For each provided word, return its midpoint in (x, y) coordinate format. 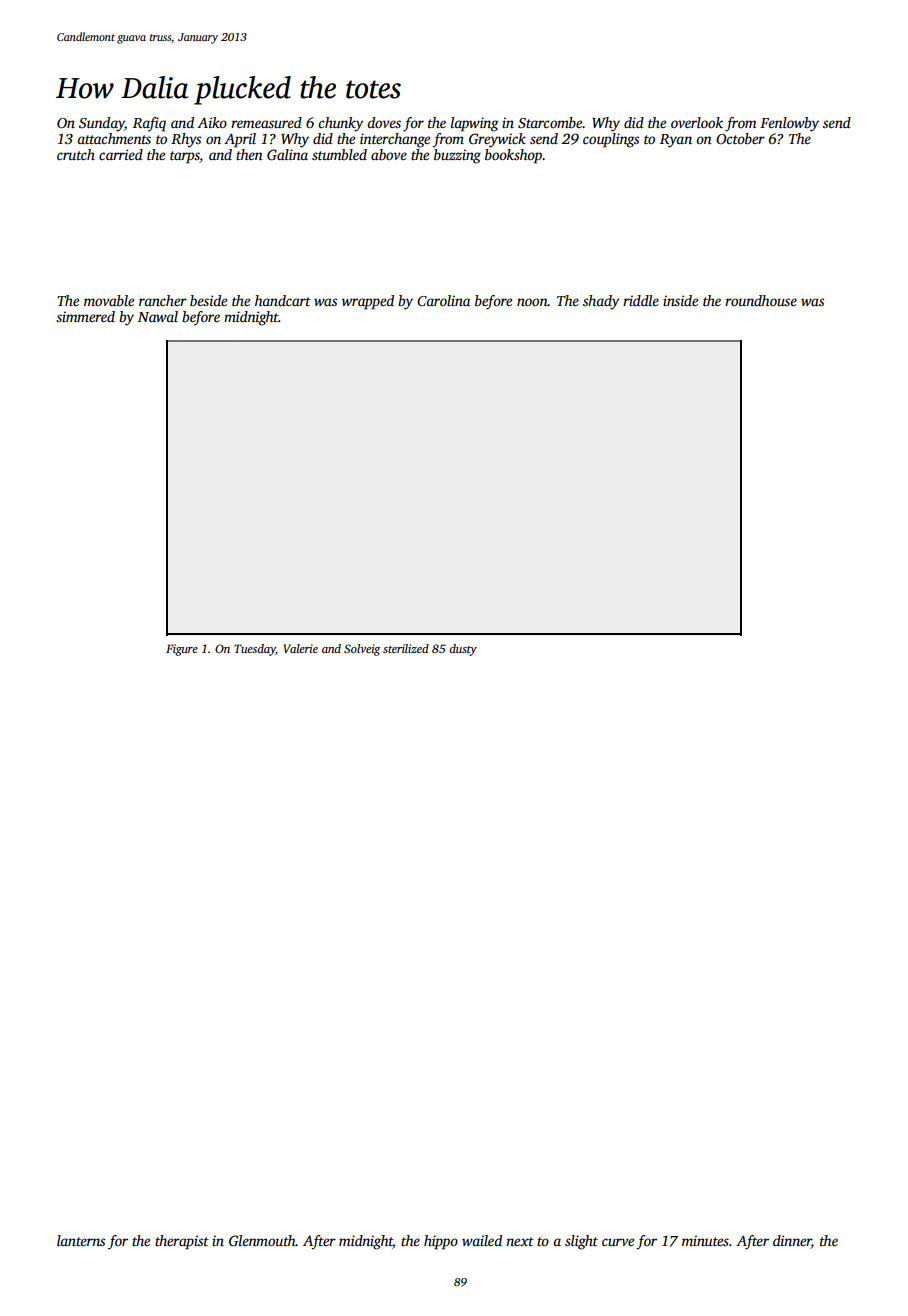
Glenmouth (262, 1240)
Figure (182, 650)
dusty (463, 650)
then (249, 154)
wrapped (368, 302)
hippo (441, 1242)
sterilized (406, 648)
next (520, 1241)
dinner (792, 1240)
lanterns (81, 1240)
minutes (705, 1240)
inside (680, 300)
